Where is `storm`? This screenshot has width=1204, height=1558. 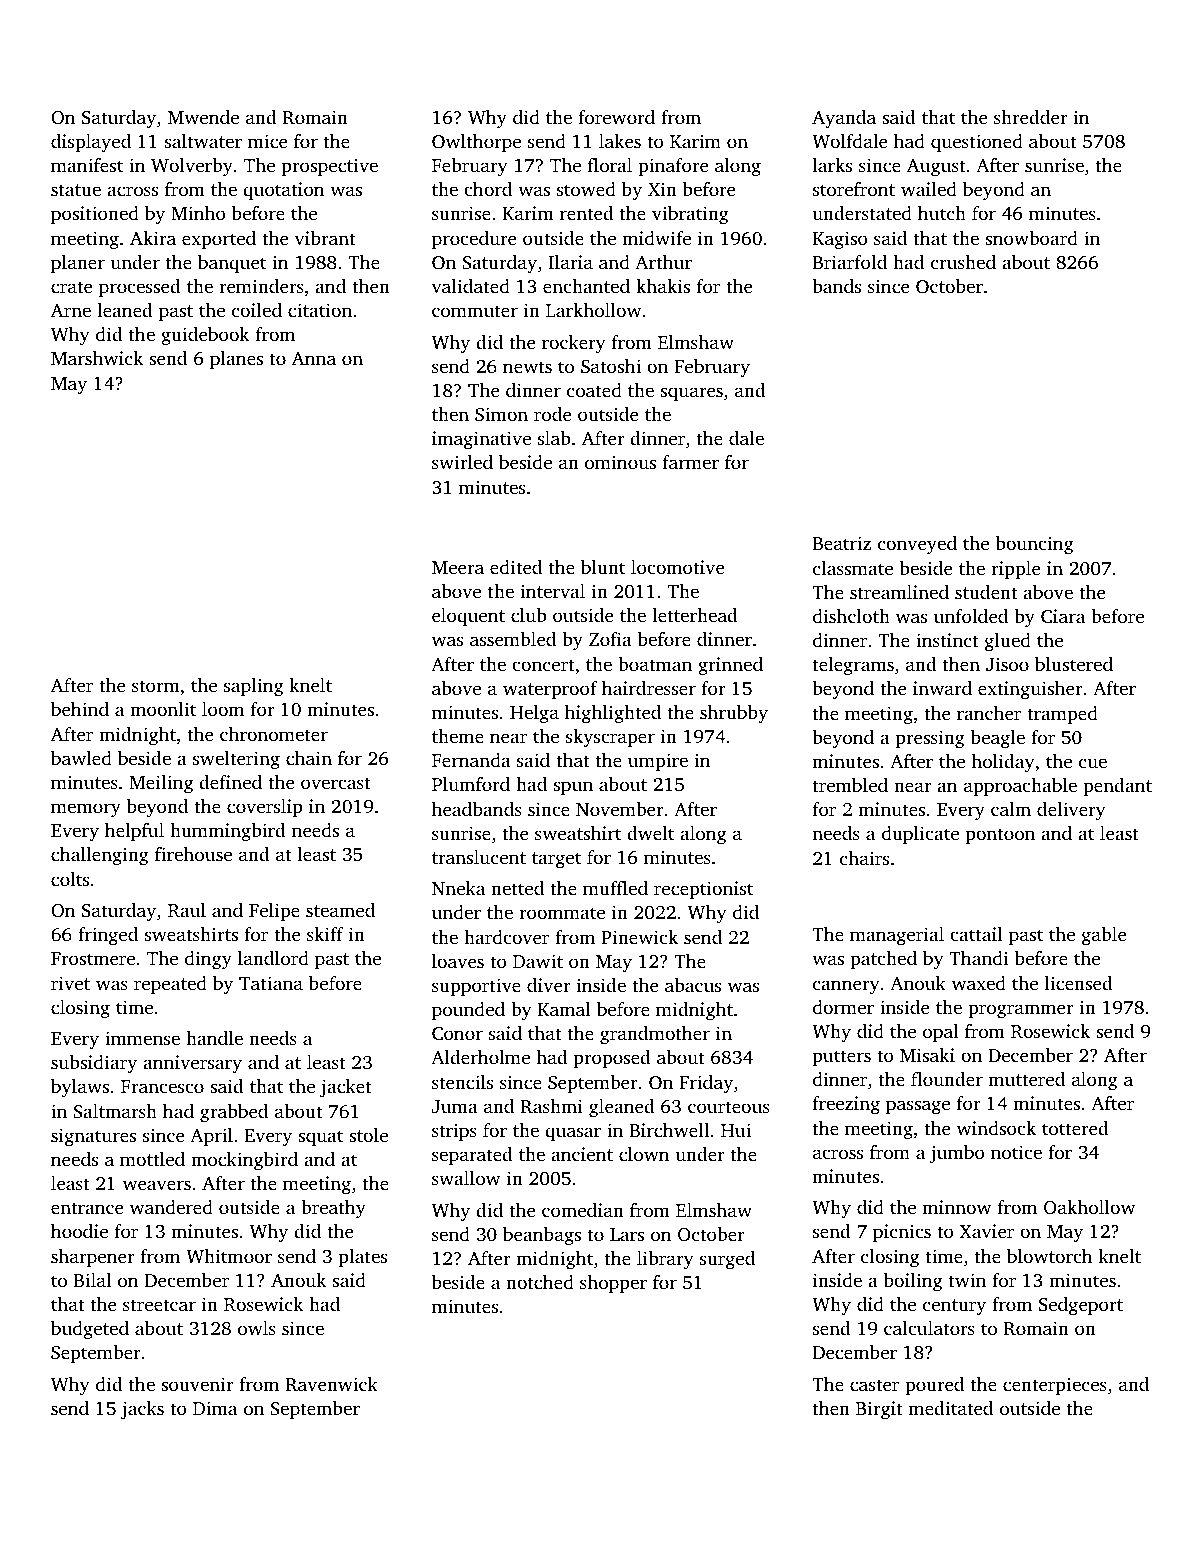
storm is located at coordinates (156, 686).
